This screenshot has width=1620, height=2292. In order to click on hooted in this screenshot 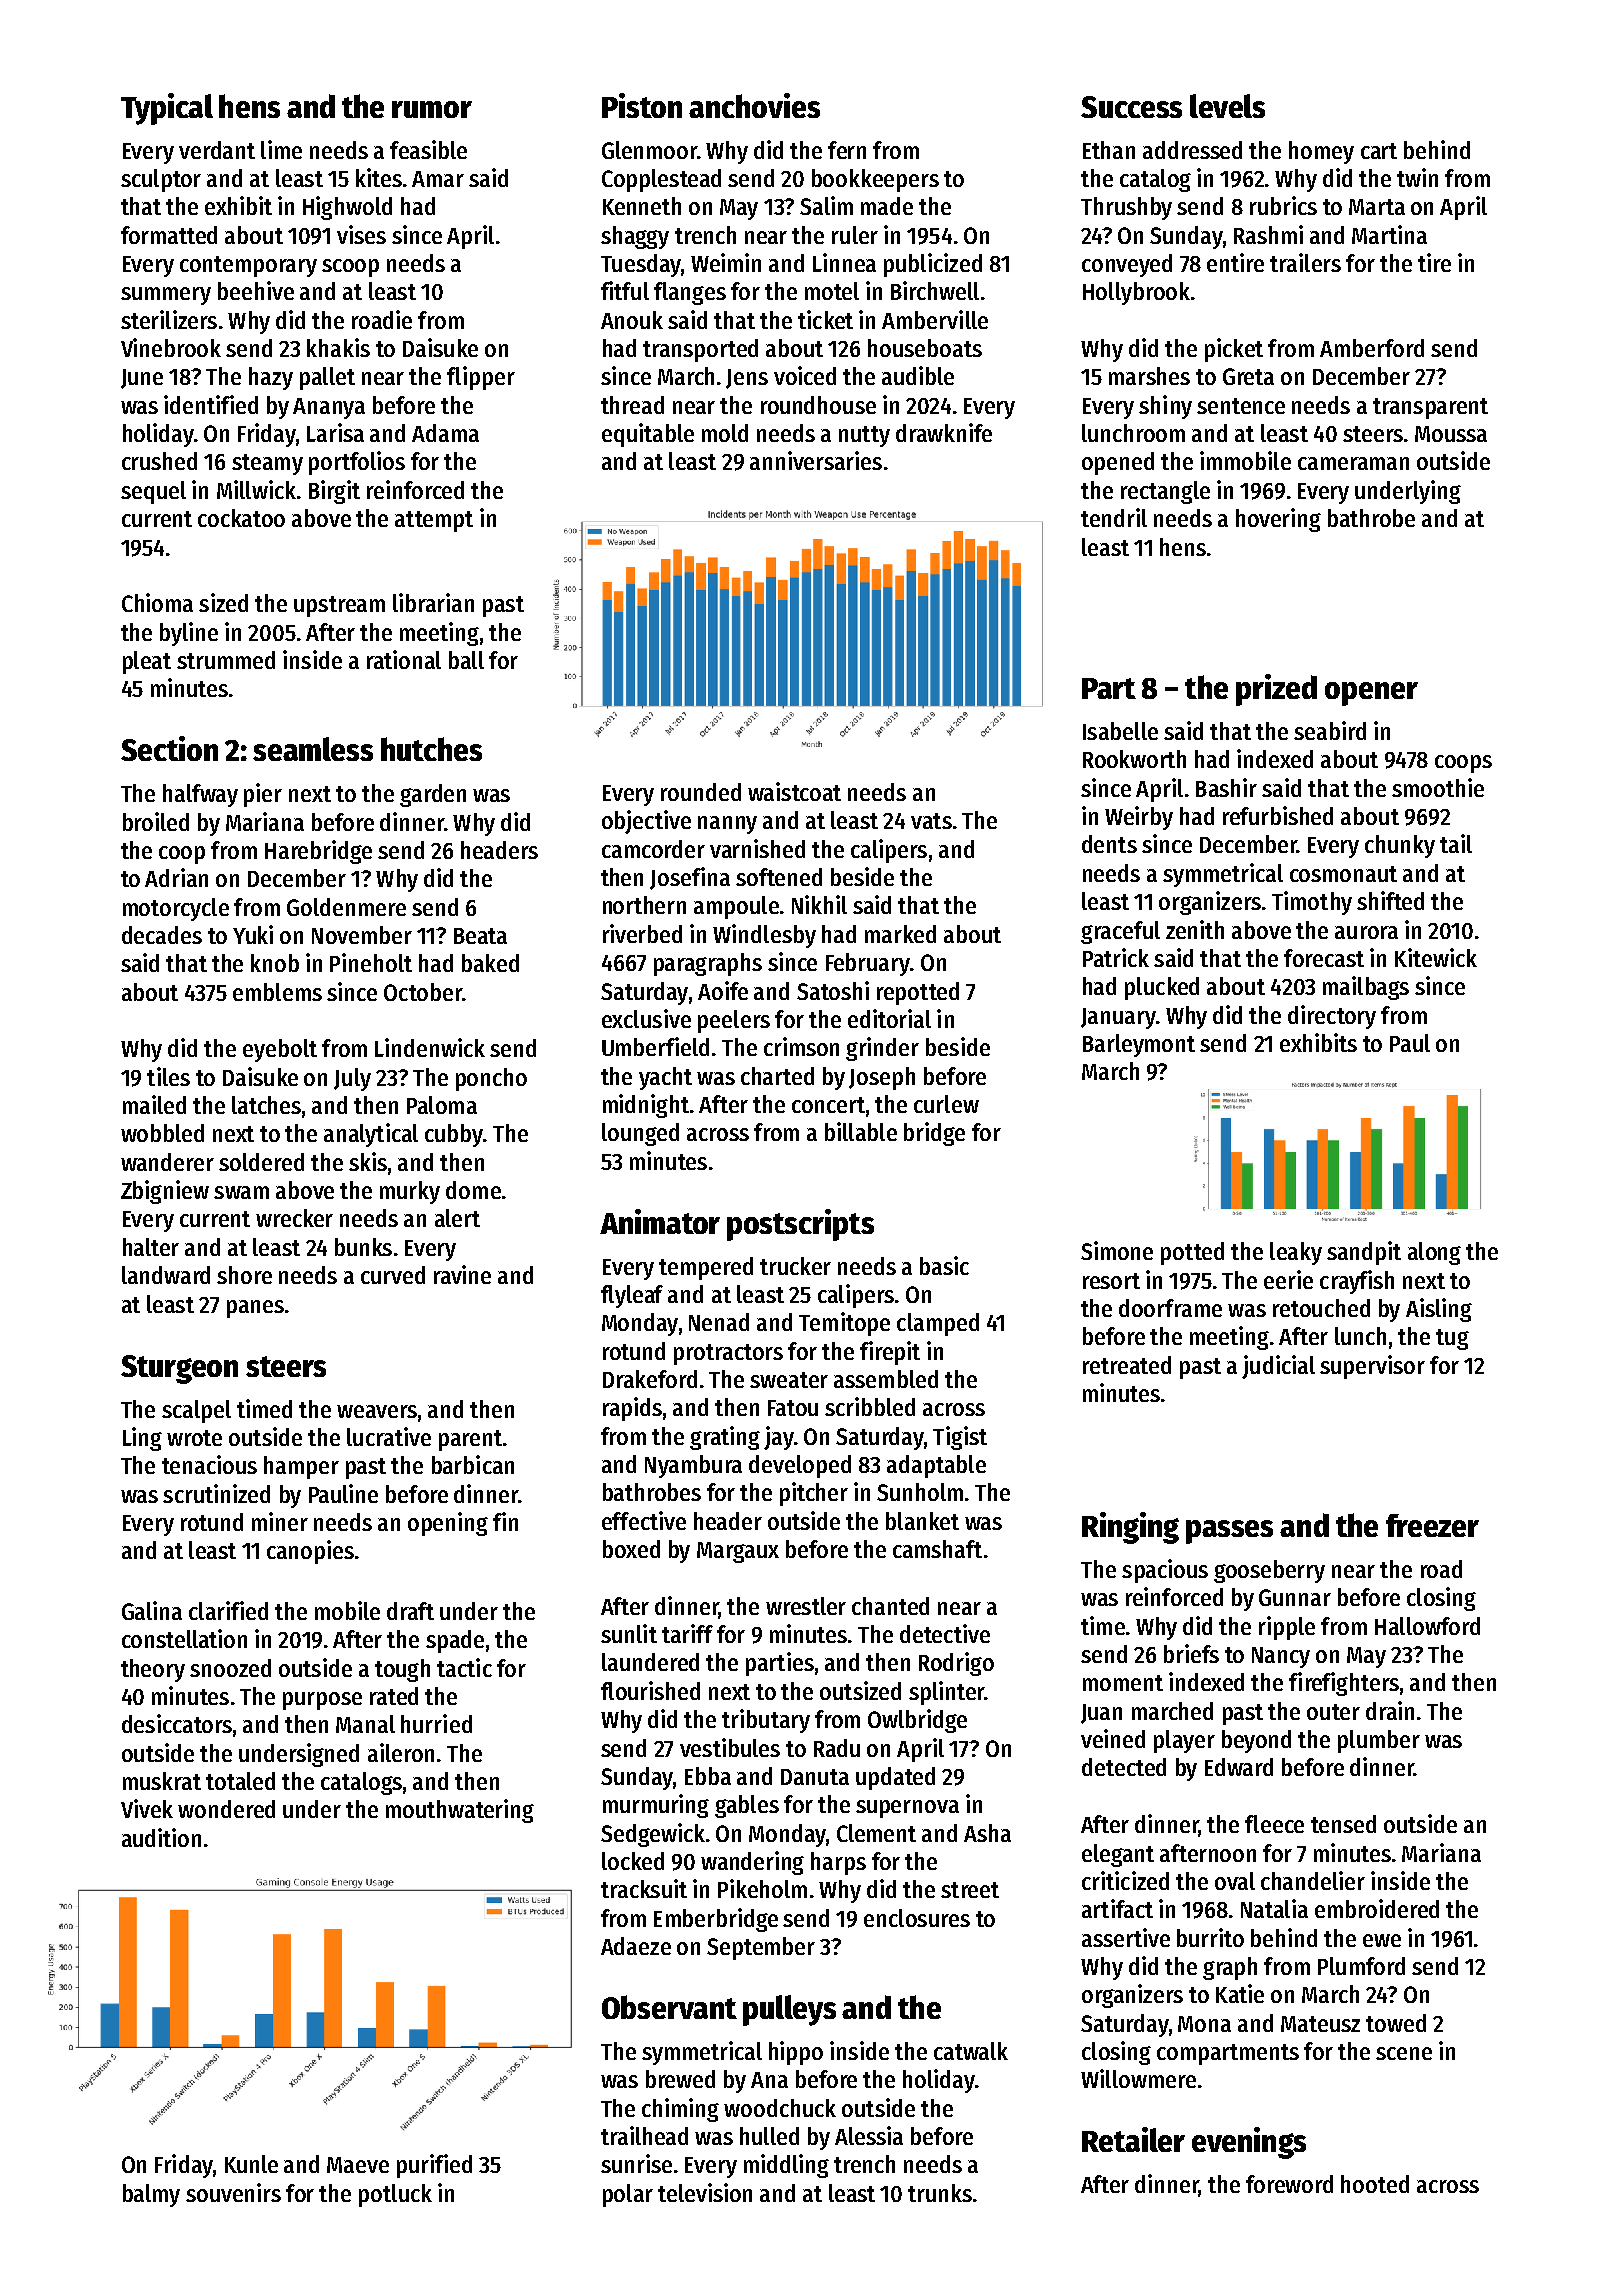, I will do `click(1375, 2184)`.
